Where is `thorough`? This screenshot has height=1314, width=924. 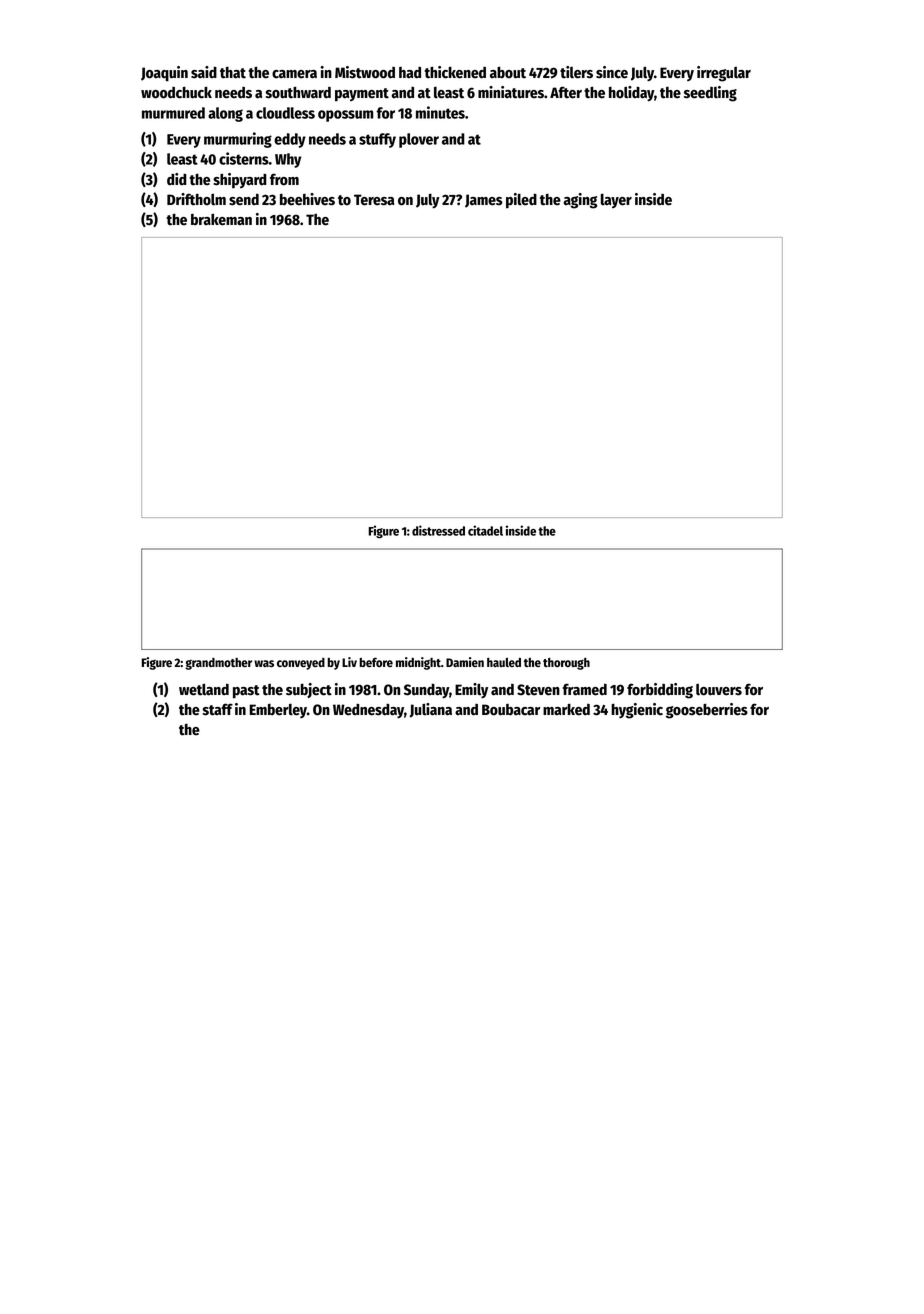
thorough is located at coordinates (566, 664).
